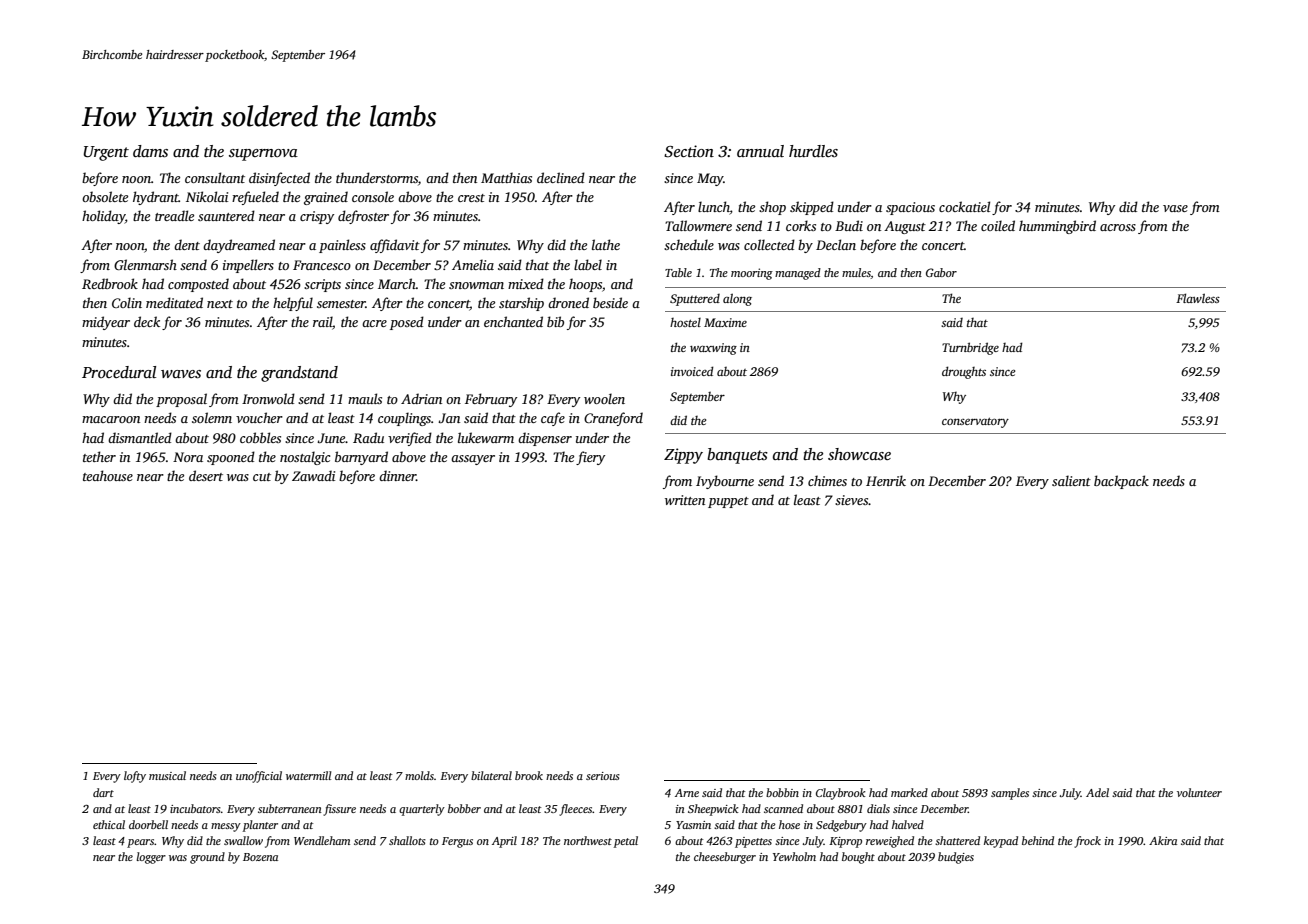  Describe the element at coordinates (725, 858) in the screenshot. I see `cheeseburger` at that location.
